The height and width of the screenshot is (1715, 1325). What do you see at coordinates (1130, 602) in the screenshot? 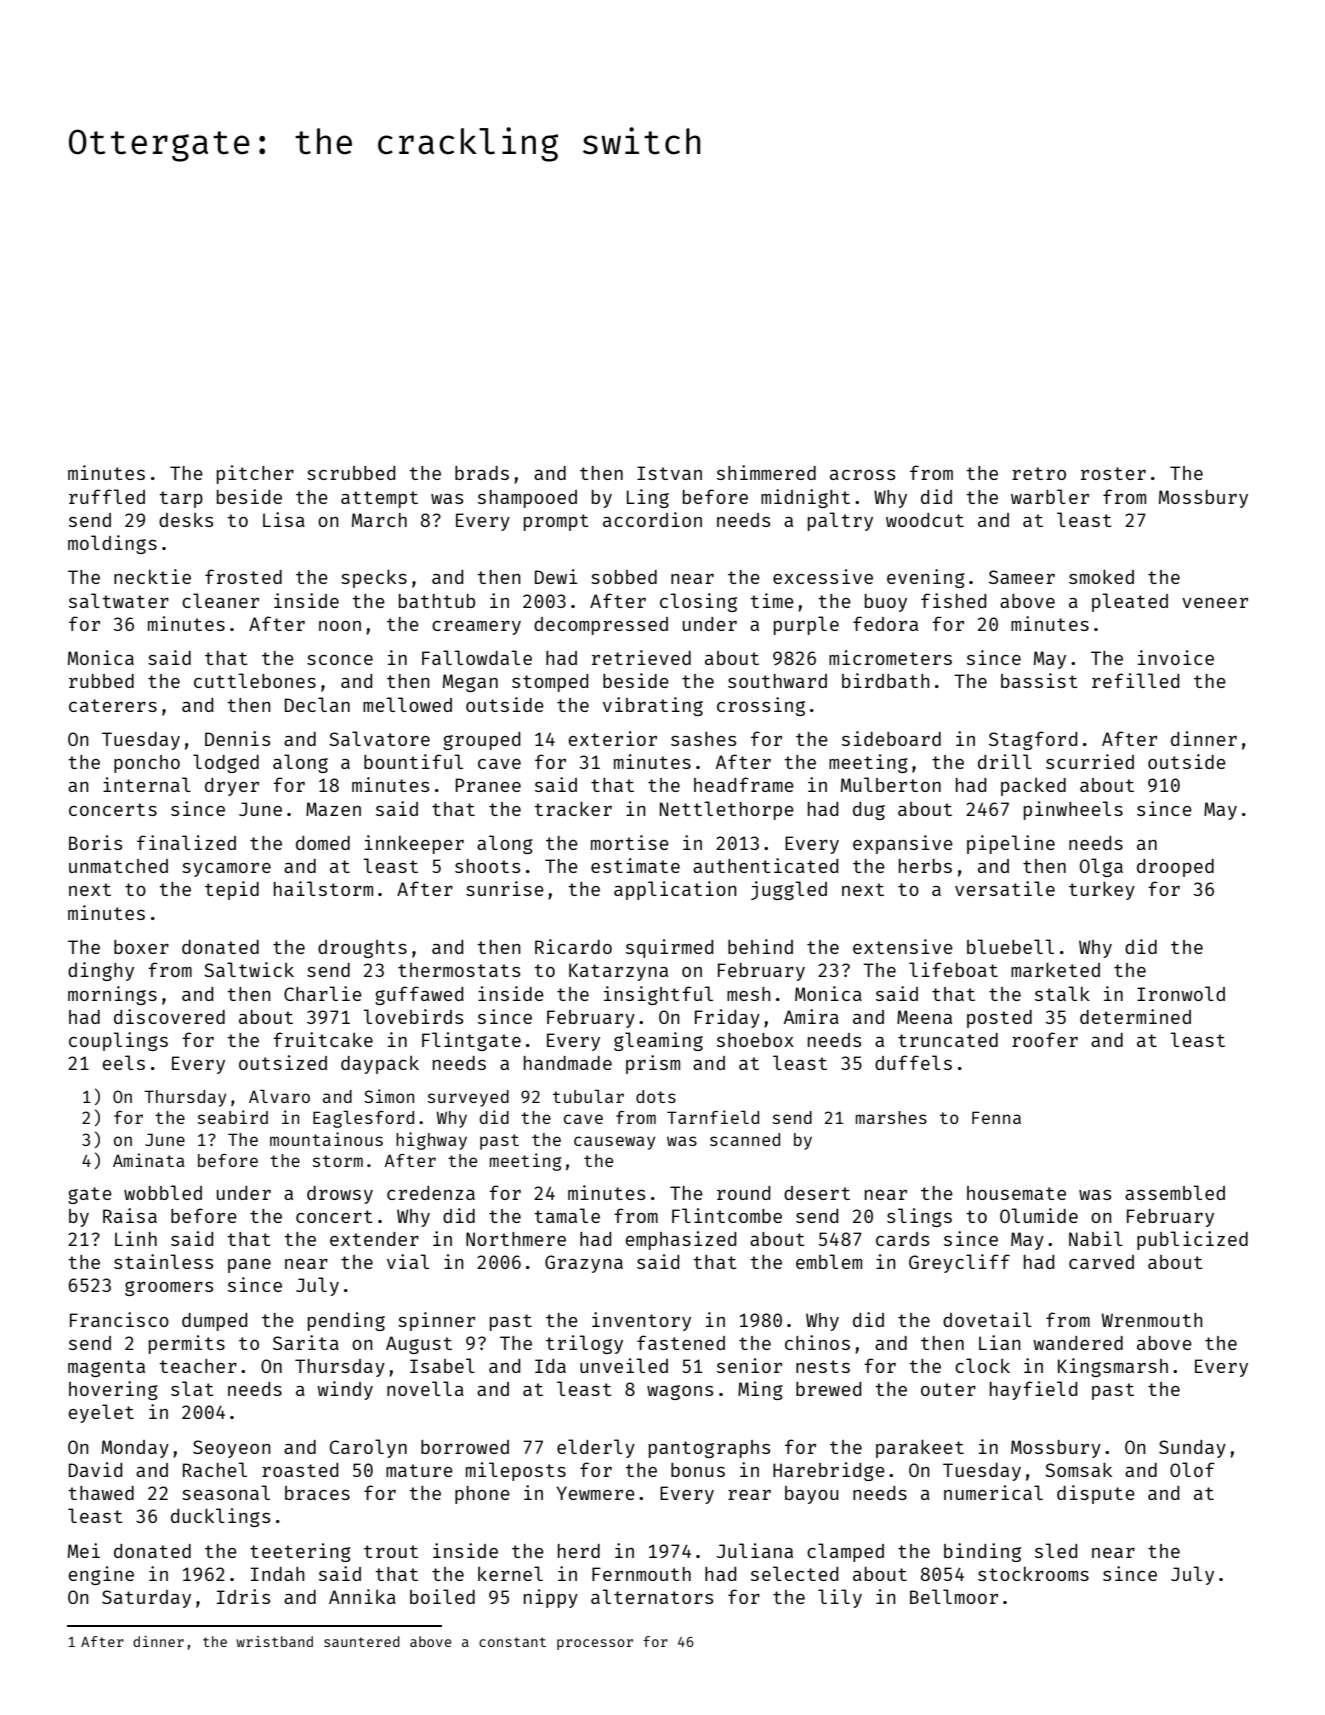
I see `pleated` at bounding box center [1130, 602].
